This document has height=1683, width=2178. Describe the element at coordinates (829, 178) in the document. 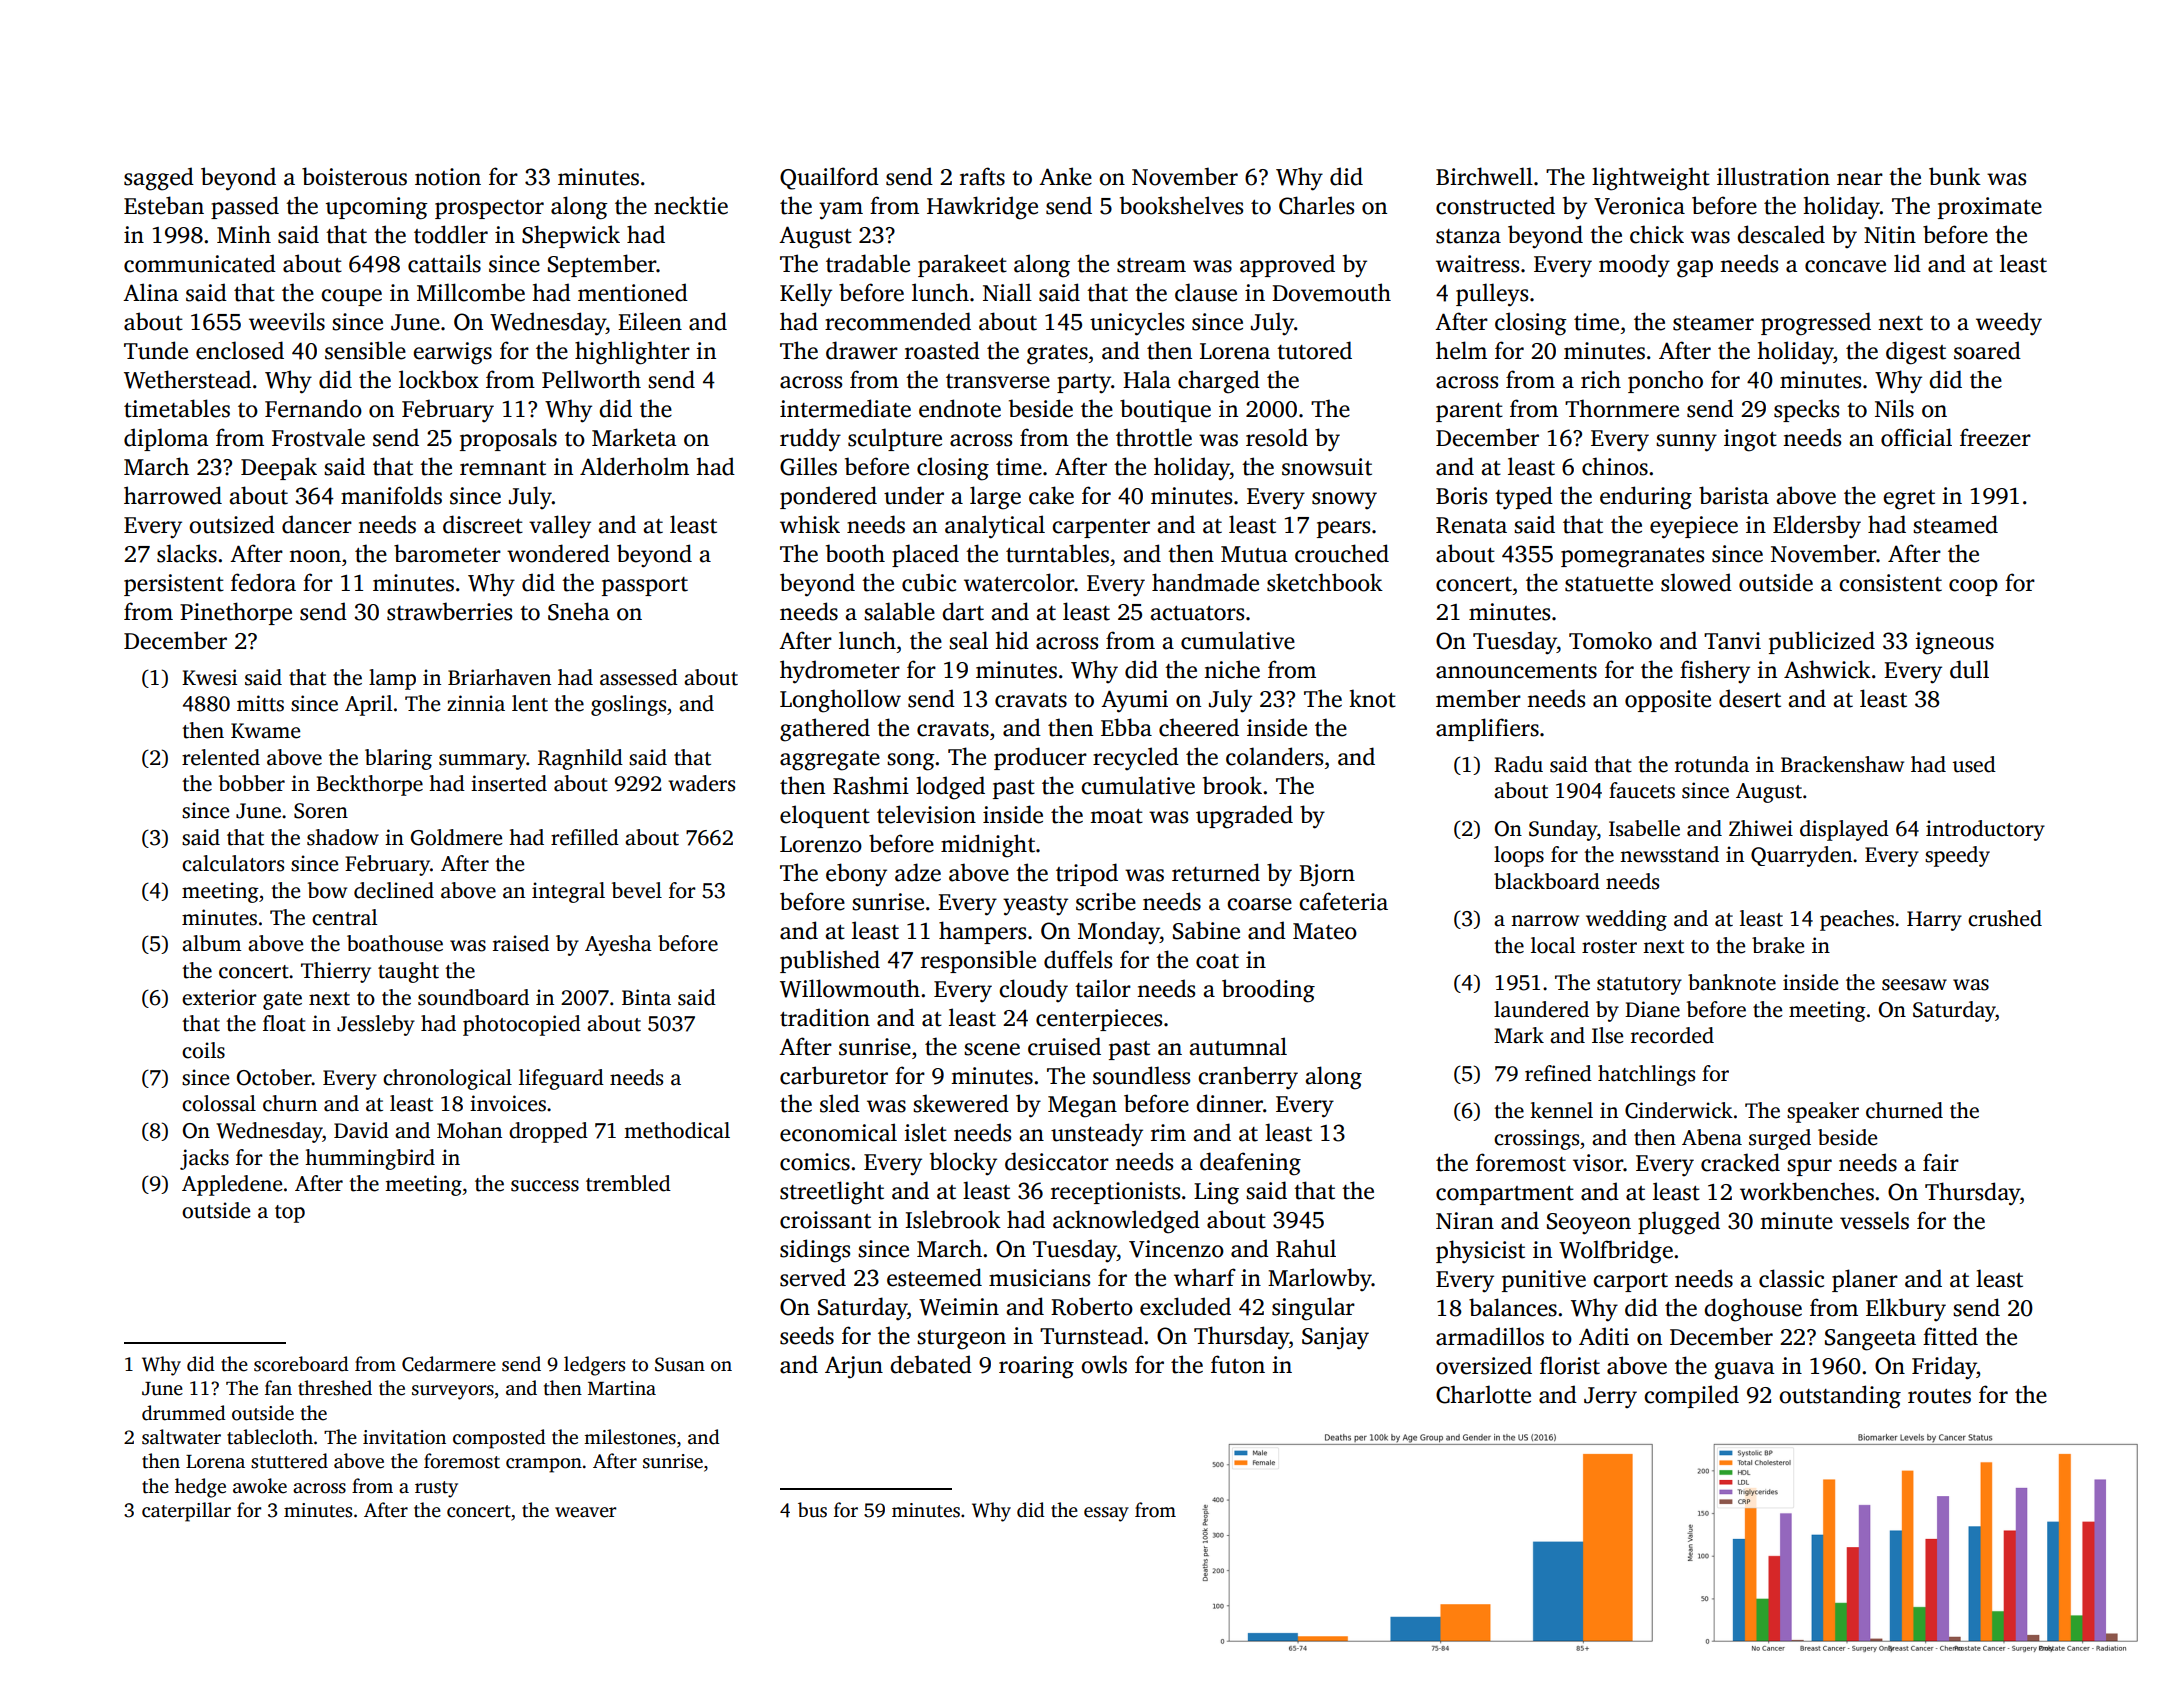

I see `Quailford` at that location.
